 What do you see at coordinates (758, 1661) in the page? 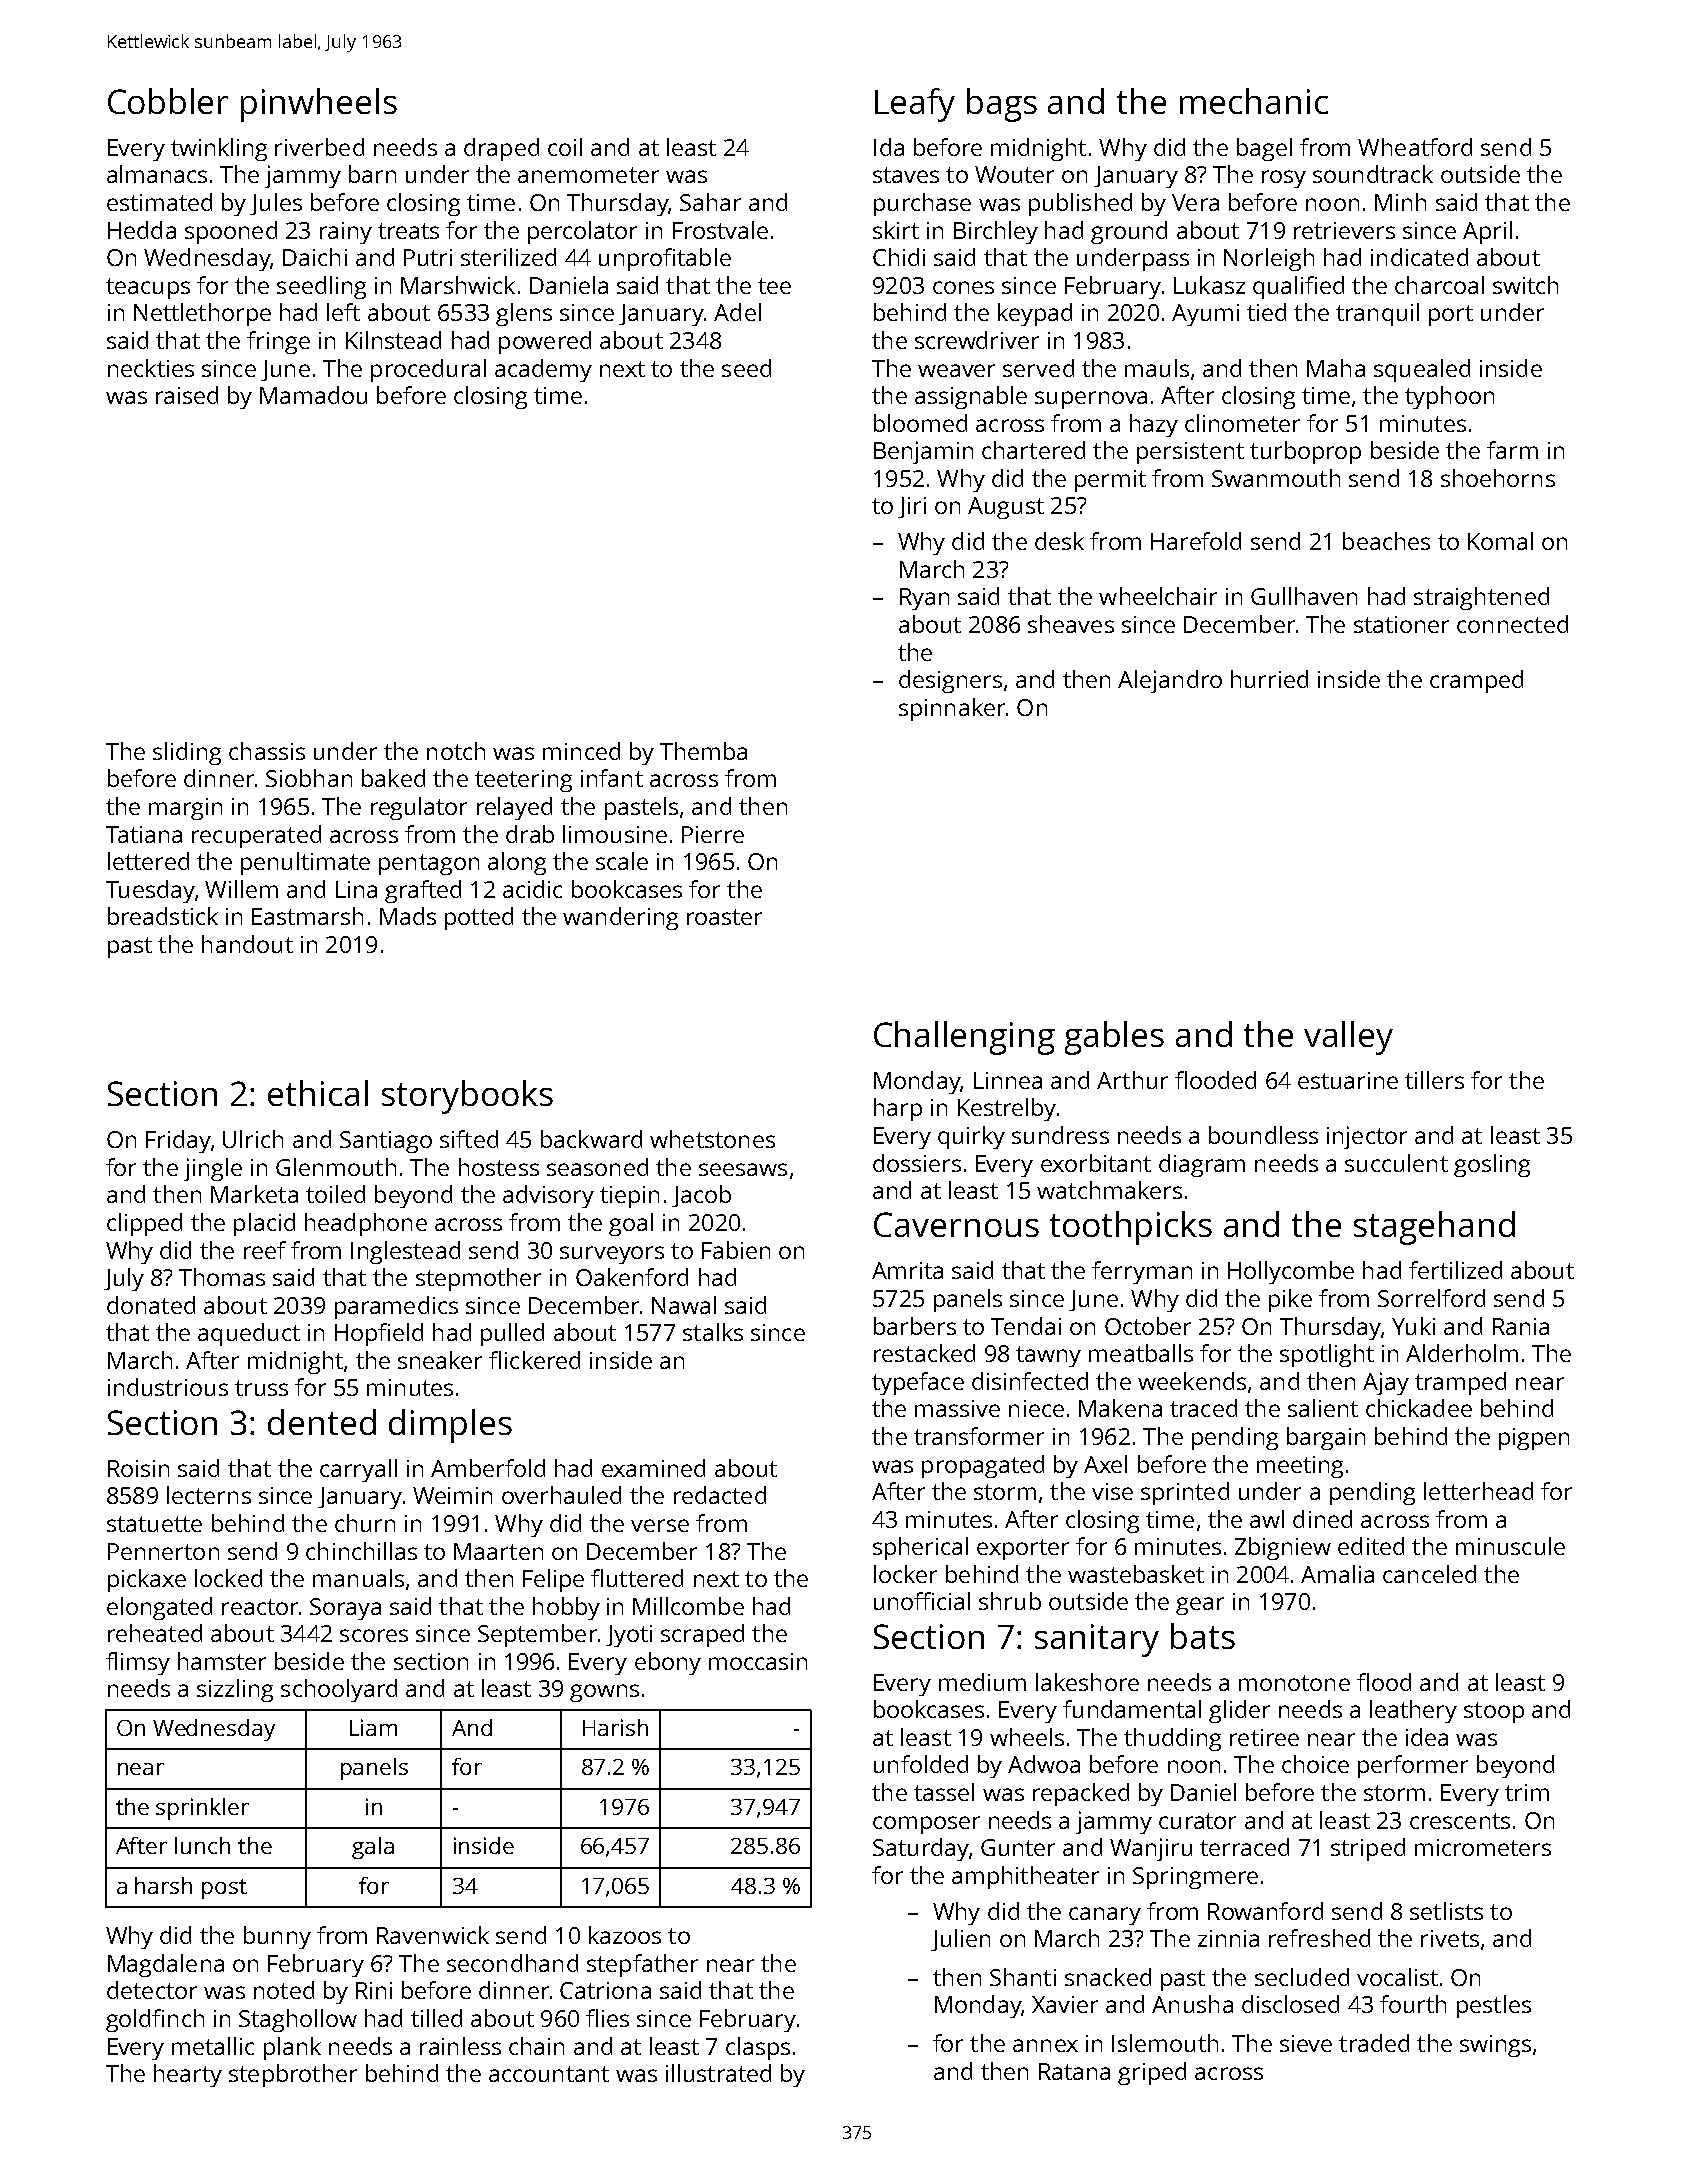
I see `moccasin` at bounding box center [758, 1661].
